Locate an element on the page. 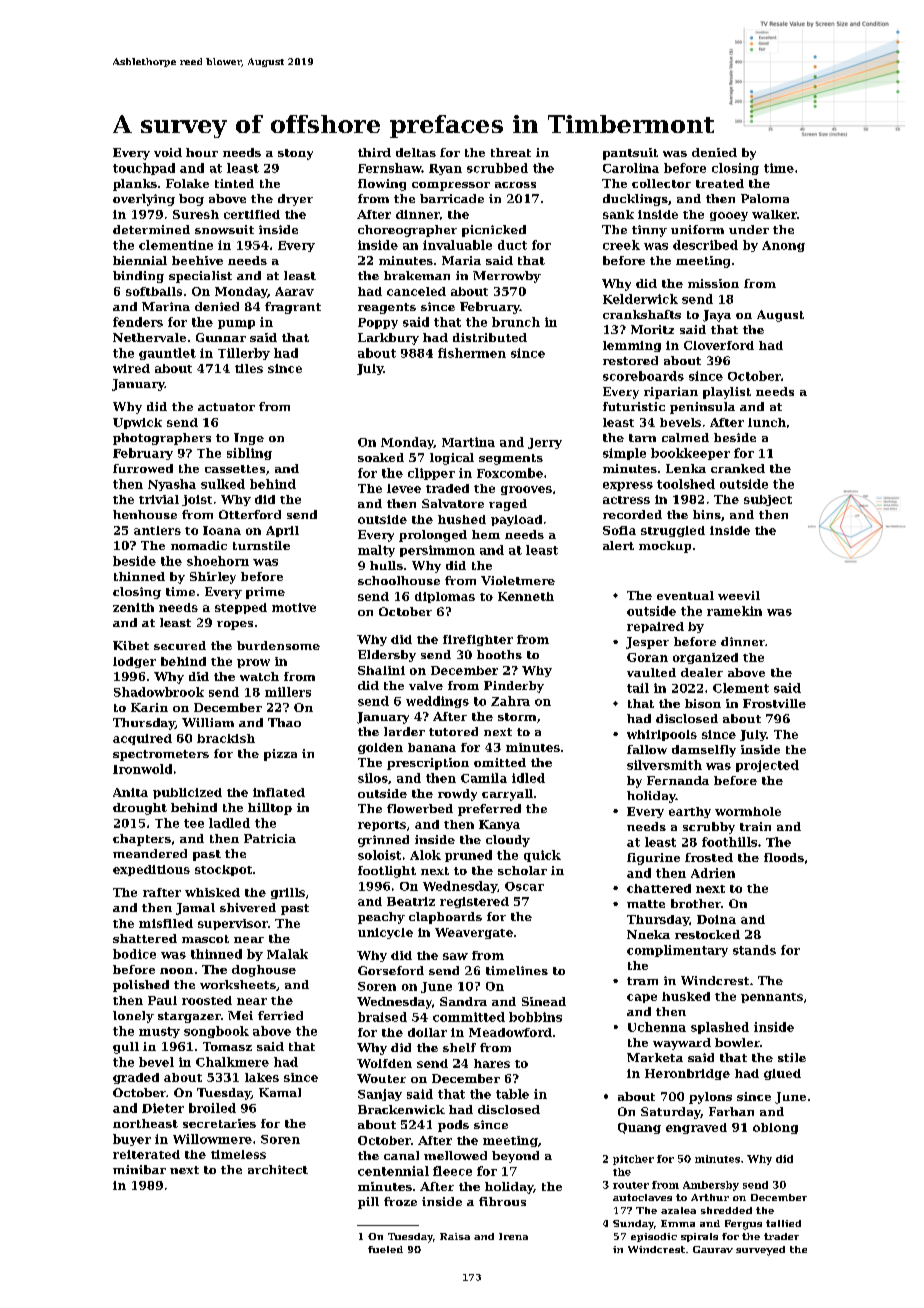 This image has width=924, height=1308. bowler is located at coordinates (737, 1042).
